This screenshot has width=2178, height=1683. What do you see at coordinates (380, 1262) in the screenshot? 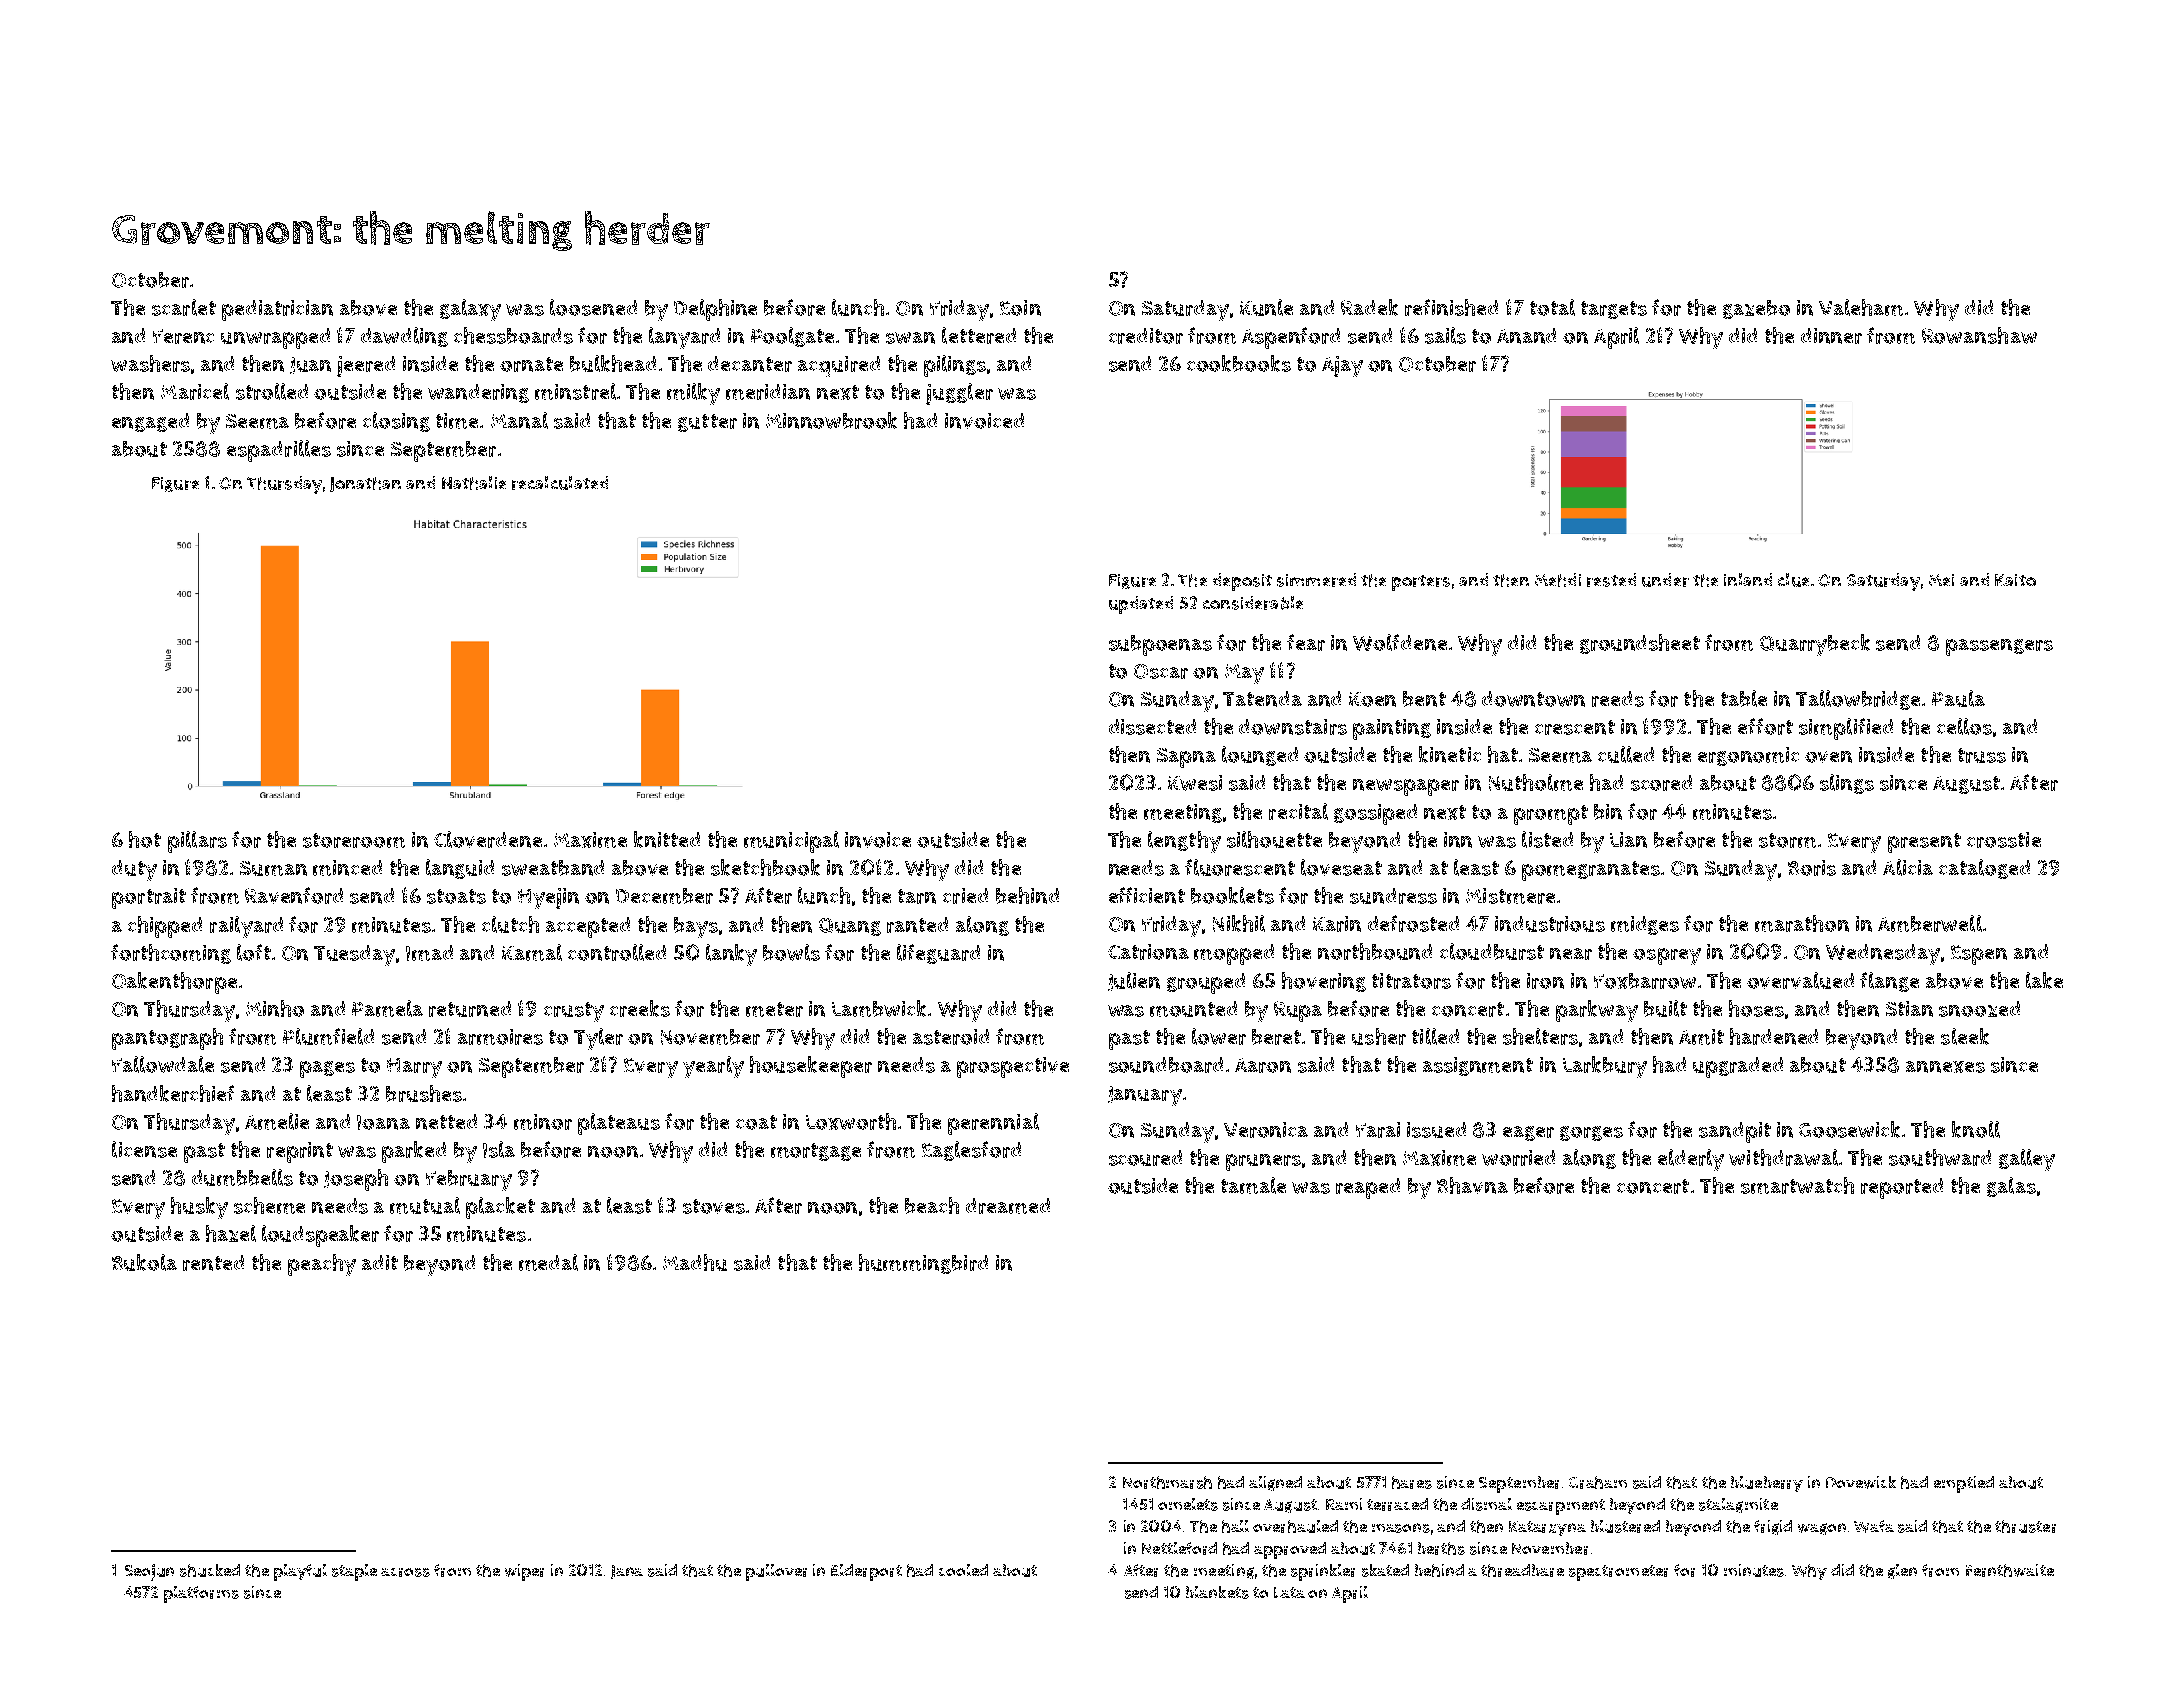
I see `adit` at bounding box center [380, 1262].
